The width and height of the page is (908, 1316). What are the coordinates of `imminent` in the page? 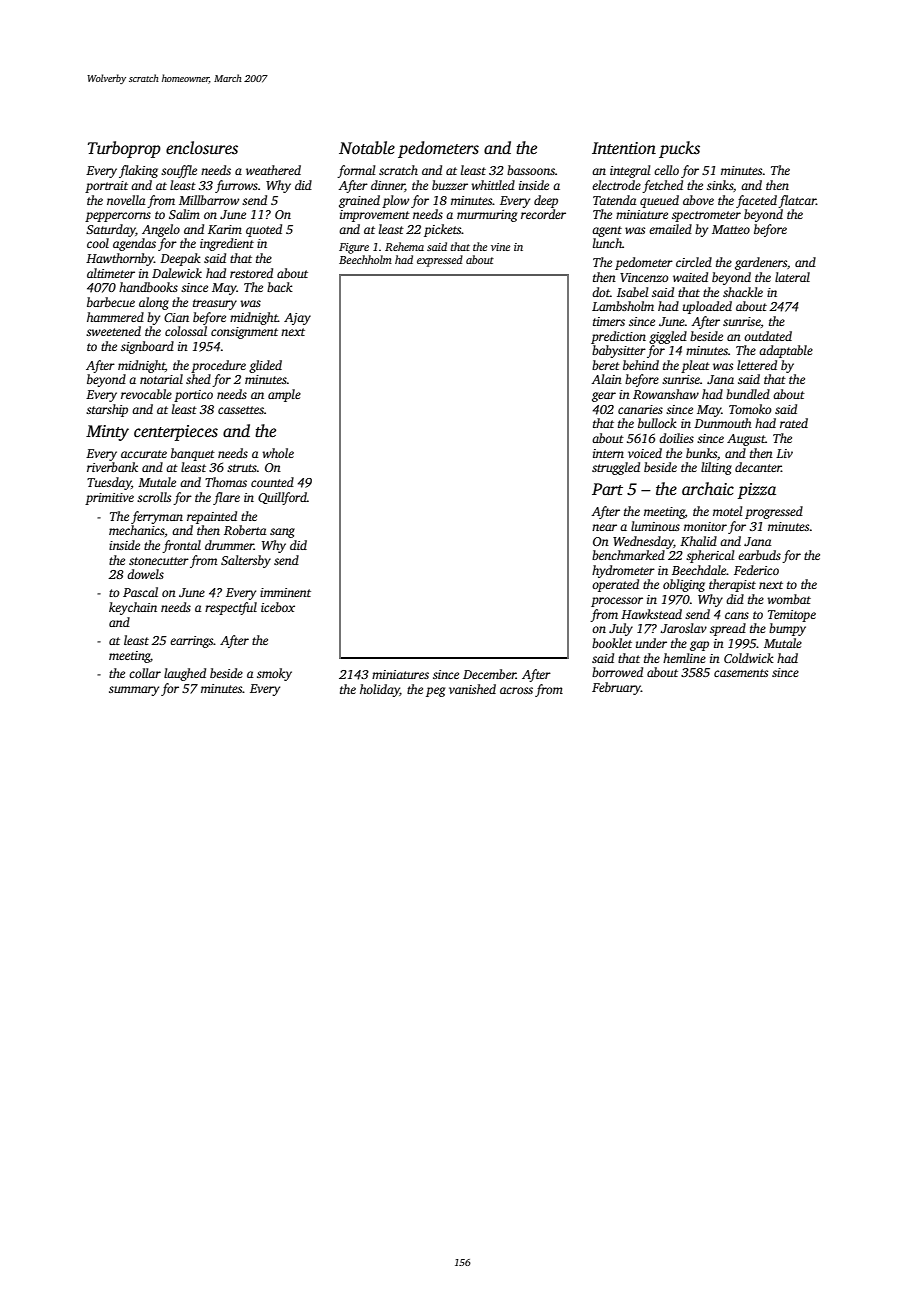 It's located at (285, 592).
